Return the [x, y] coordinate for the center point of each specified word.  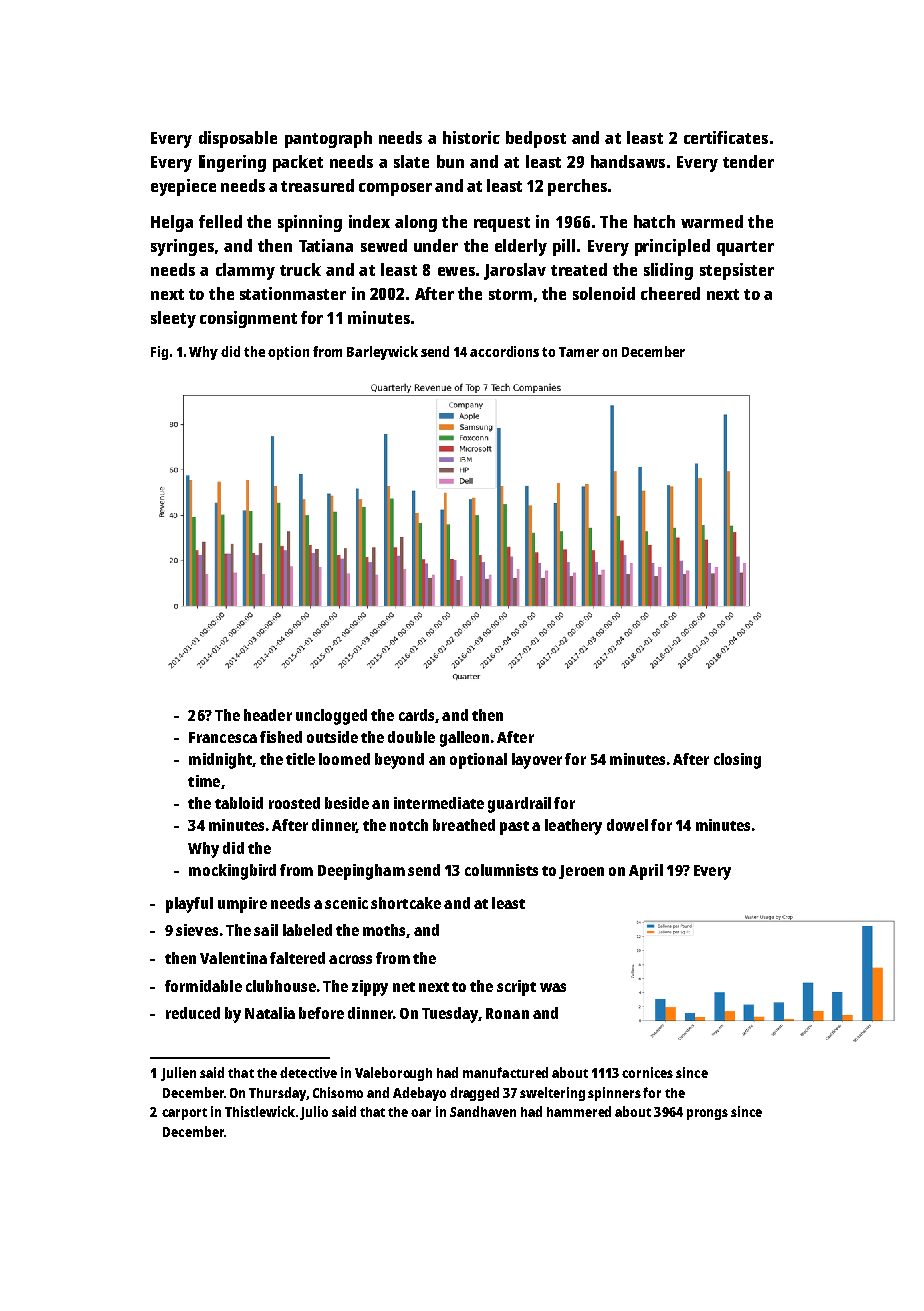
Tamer [579, 352]
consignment [248, 319]
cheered [670, 293]
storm [510, 294]
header [268, 715]
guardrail [519, 805]
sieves [197, 930]
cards [416, 715]
